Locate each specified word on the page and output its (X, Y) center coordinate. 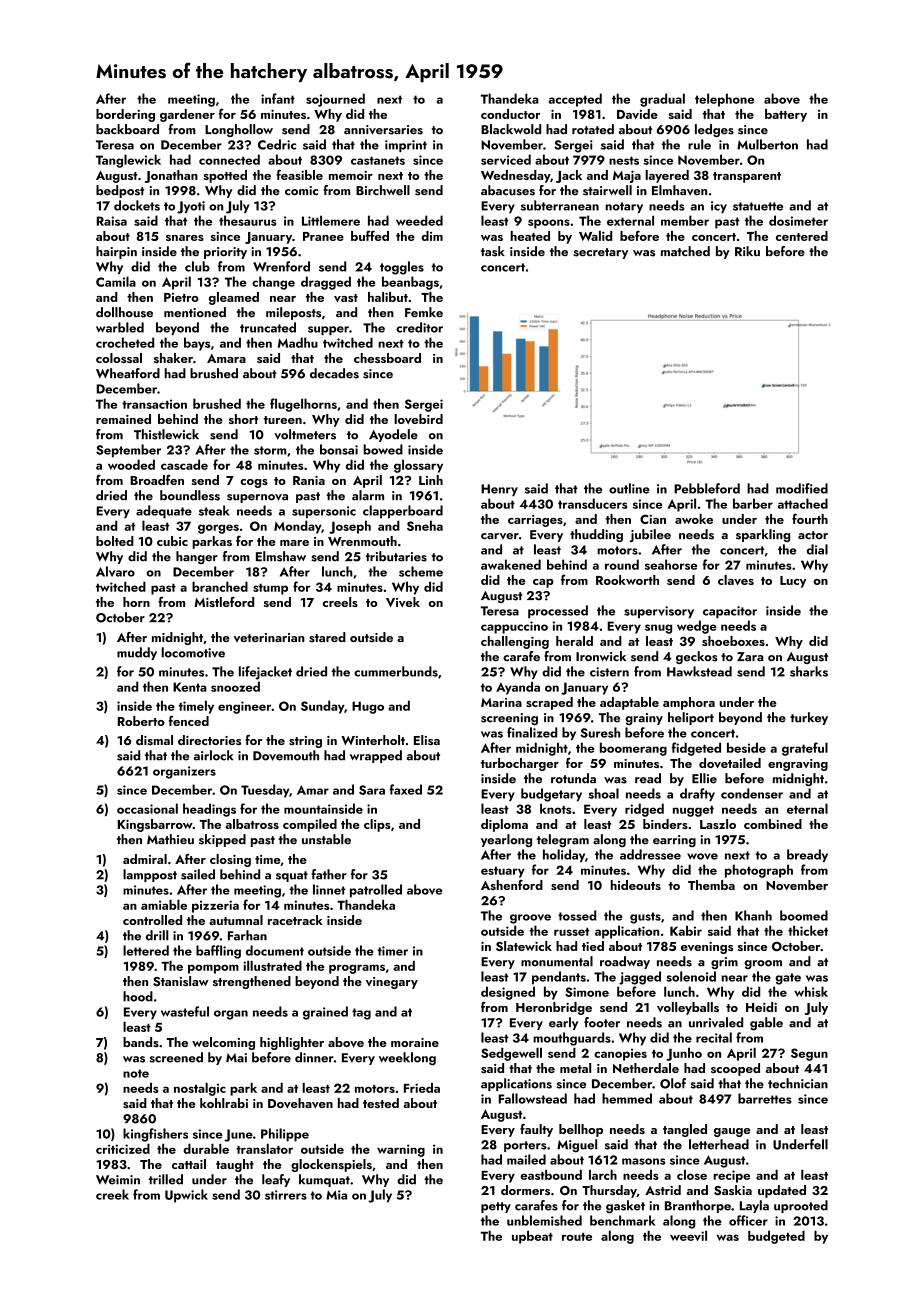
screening (509, 719)
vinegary (392, 983)
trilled (166, 1179)
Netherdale (646, 1068)
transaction (154, 404)
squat (292, 876)
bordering (125, 115)
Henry (499, 490)
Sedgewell (511, 1054)
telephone (724, 100)
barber (753, 503)
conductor (510, 114)
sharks (809, 671)
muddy (137, 653)
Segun (809, 1054)
